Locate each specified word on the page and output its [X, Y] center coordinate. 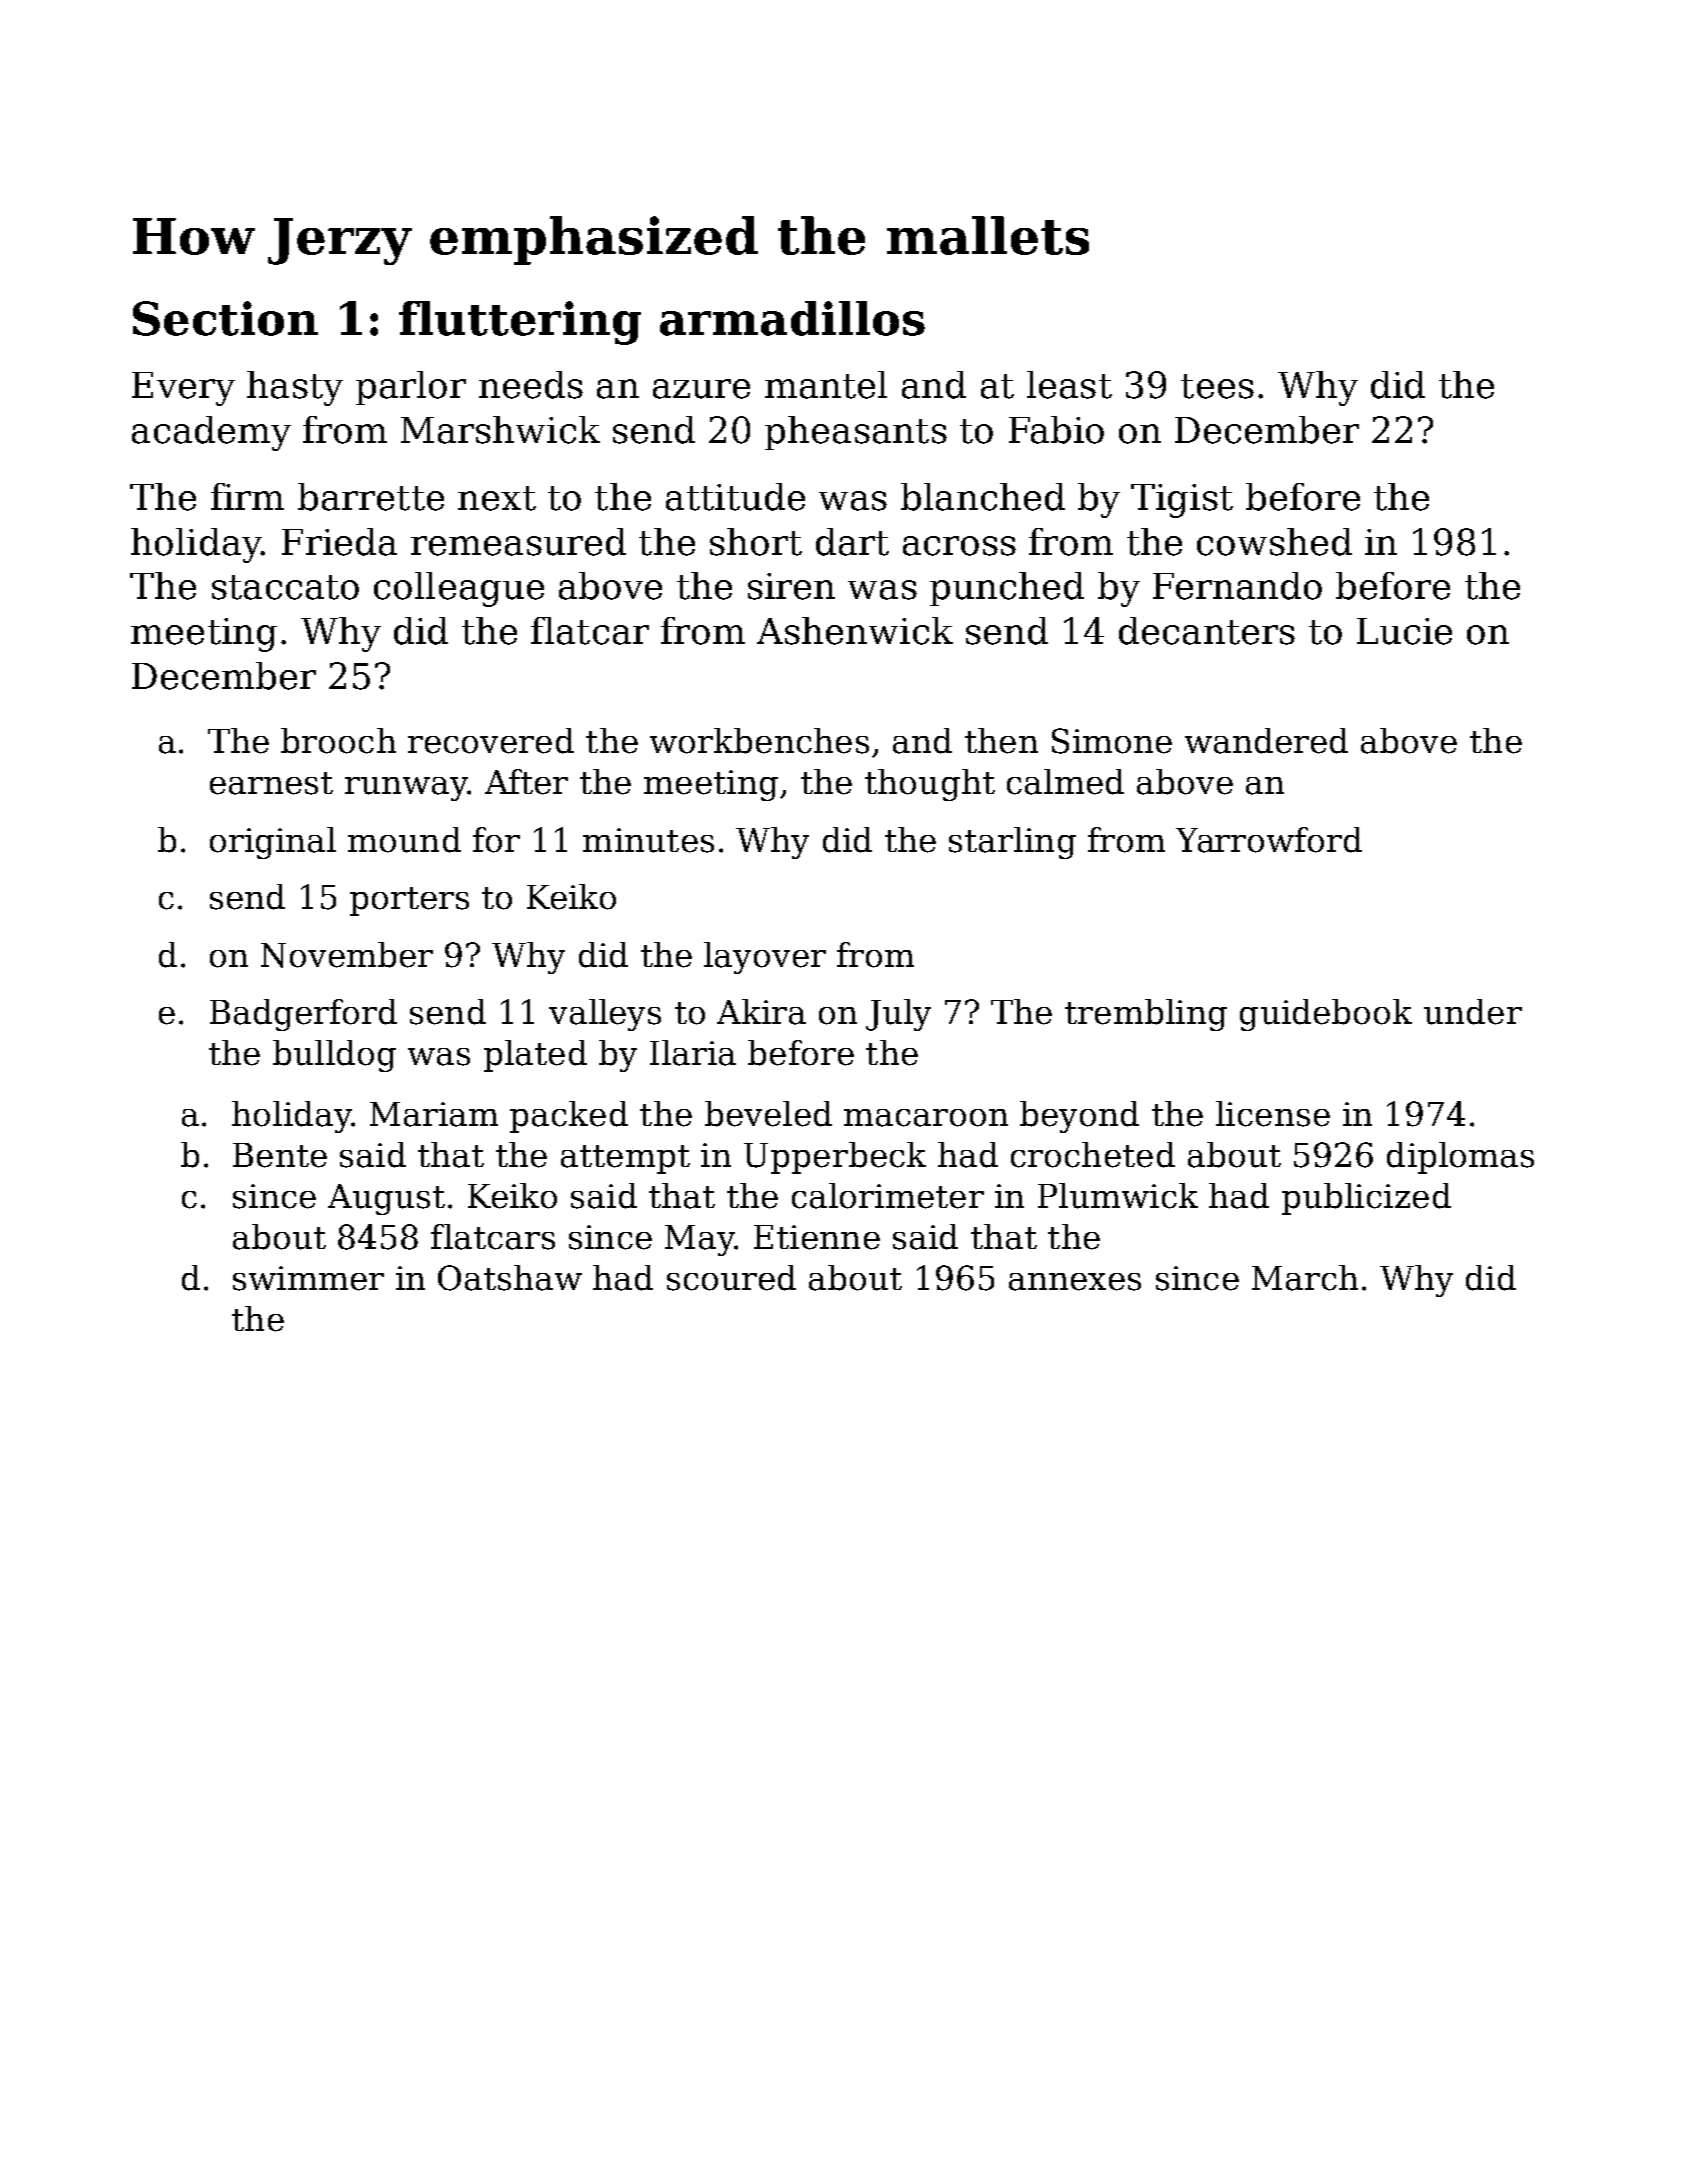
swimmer [308, 1278]
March [1305, 1278]
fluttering [520, 323]
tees [1217, 386]
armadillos [792, 318]
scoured [731, 1278]
